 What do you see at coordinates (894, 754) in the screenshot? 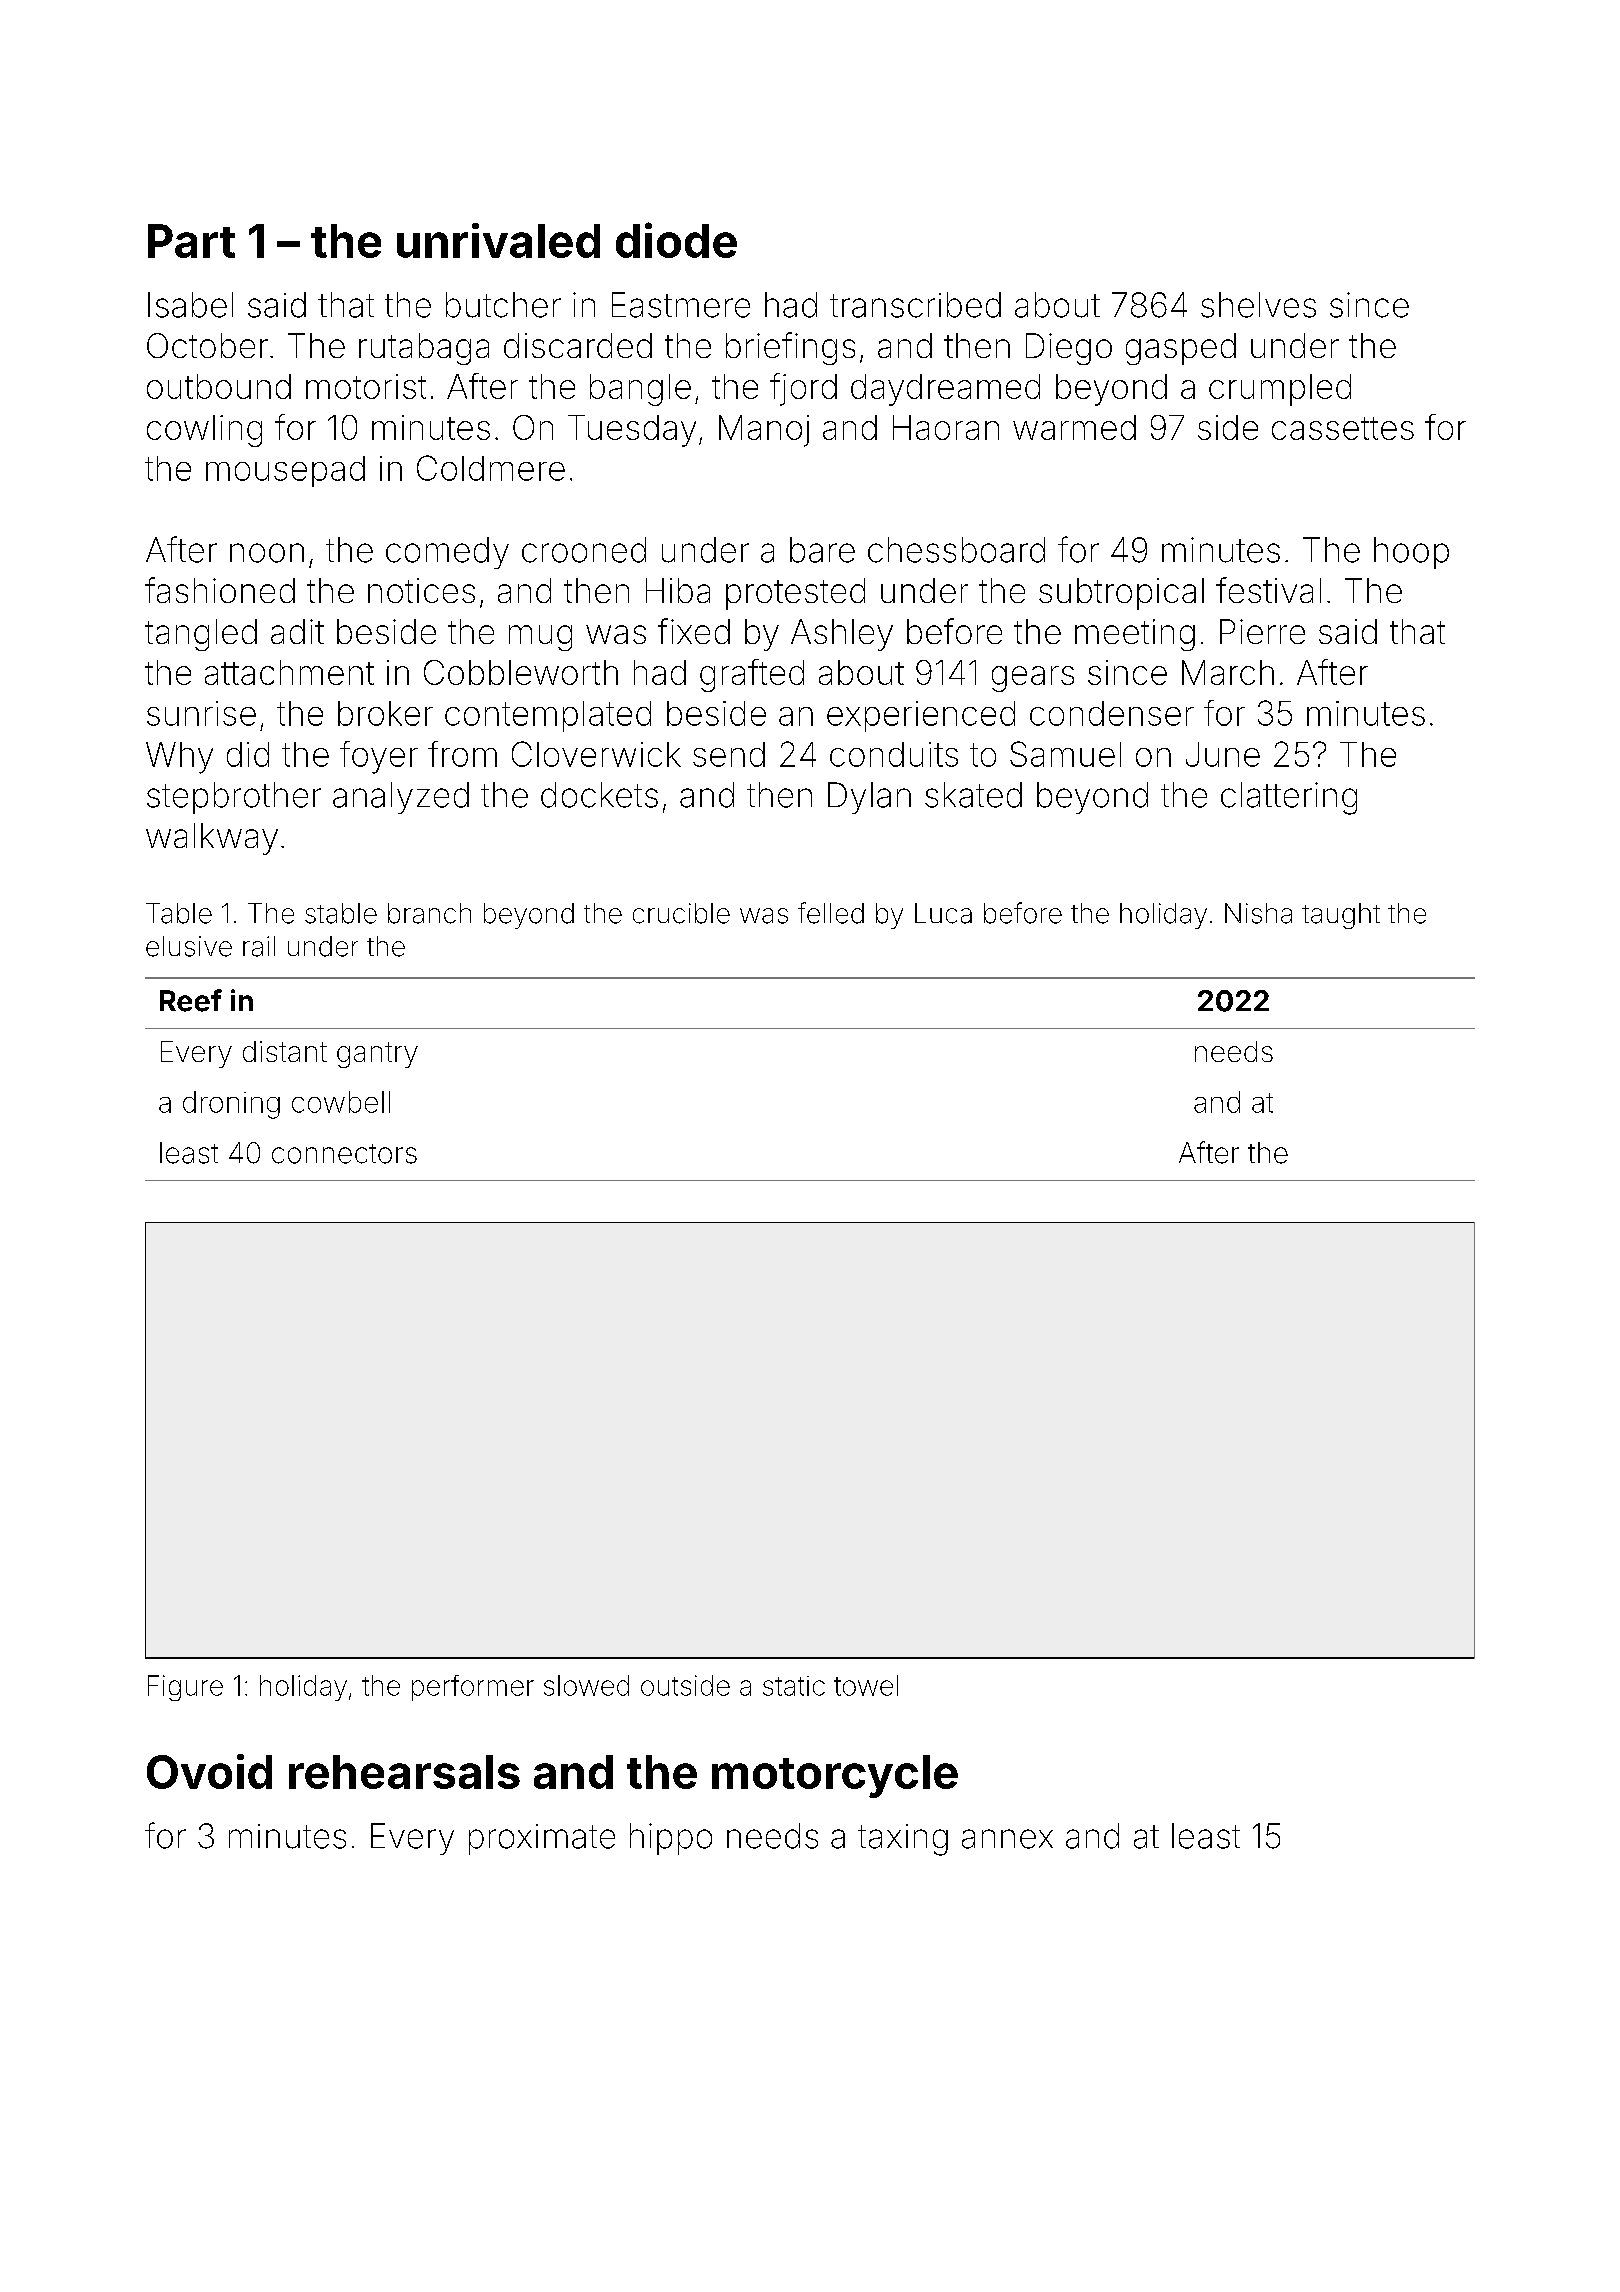
I see `conduits` at bounding box center [894, 754].
